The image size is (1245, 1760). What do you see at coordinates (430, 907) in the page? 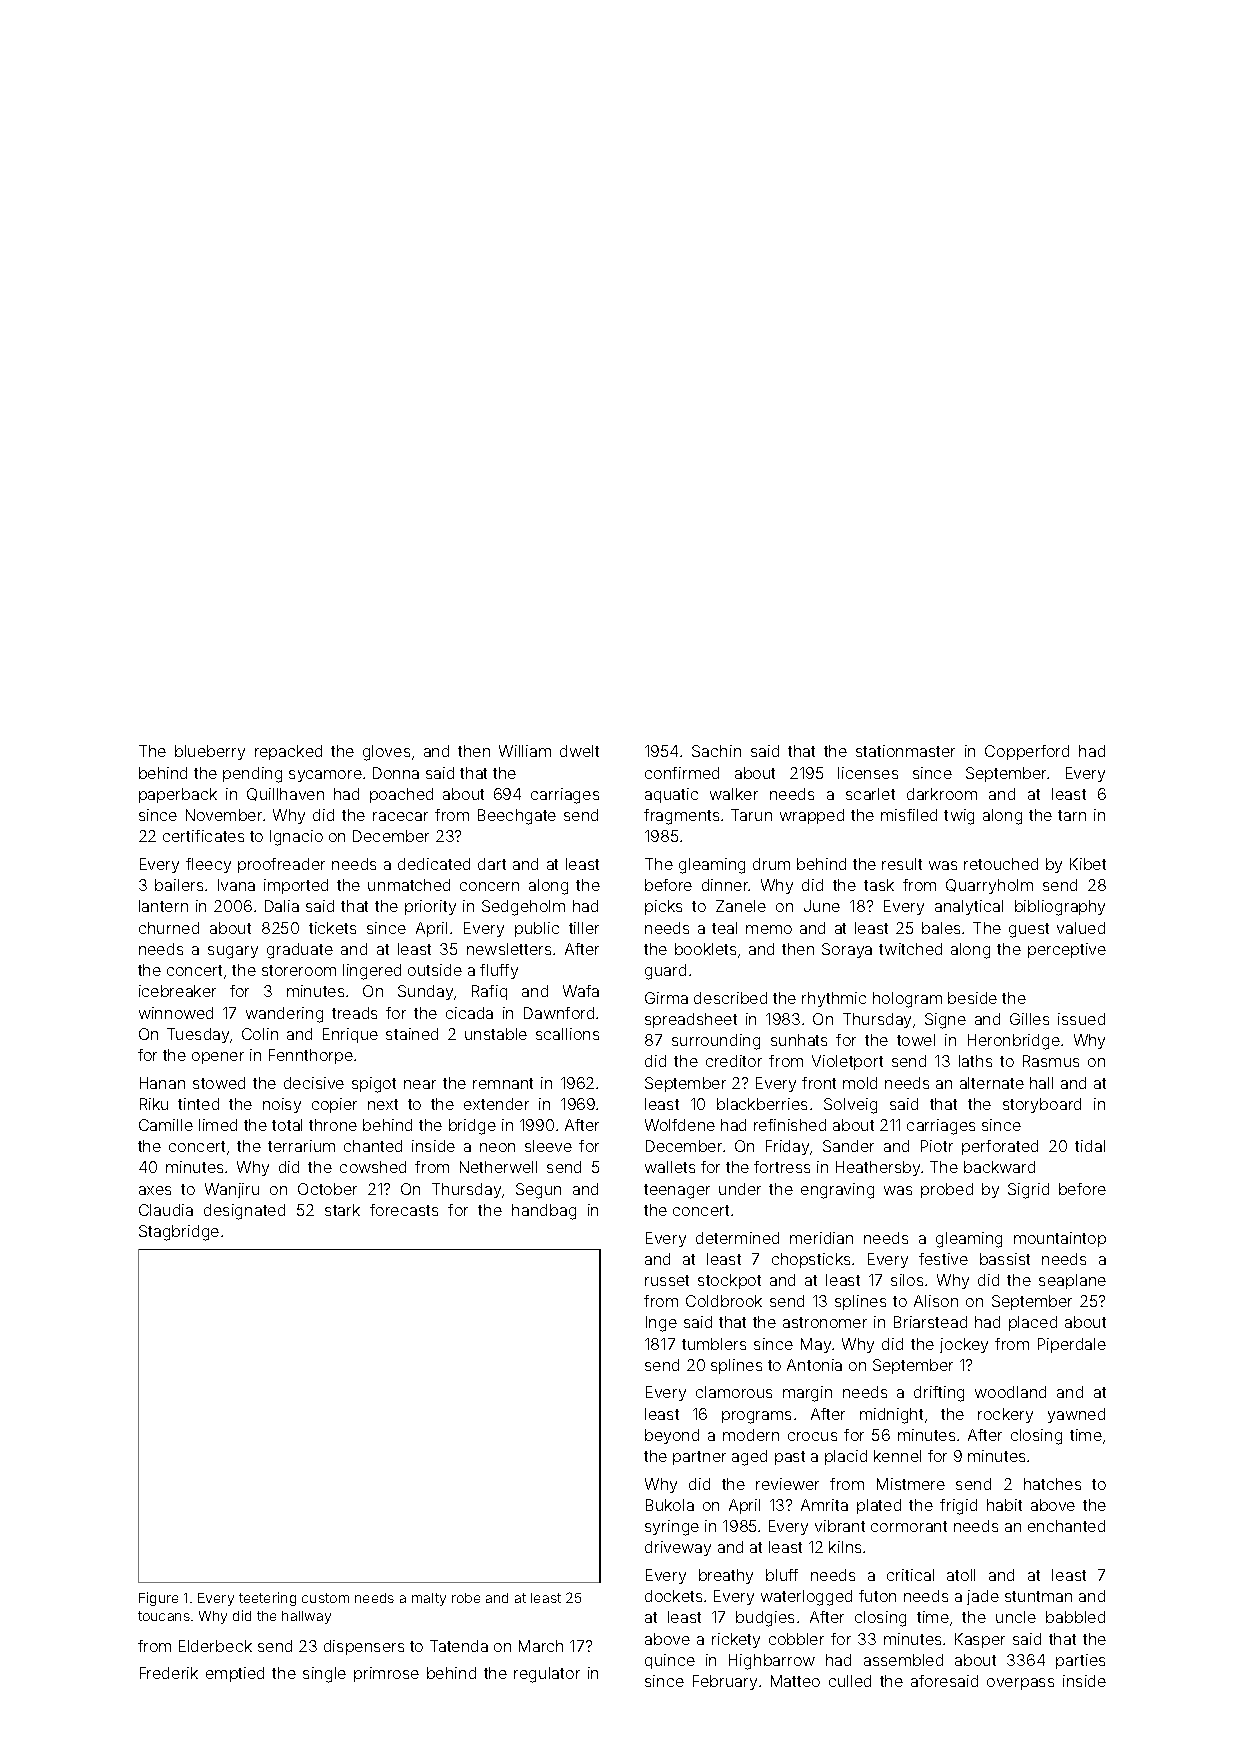
I see `priority` at bounding box center [430, 907].
